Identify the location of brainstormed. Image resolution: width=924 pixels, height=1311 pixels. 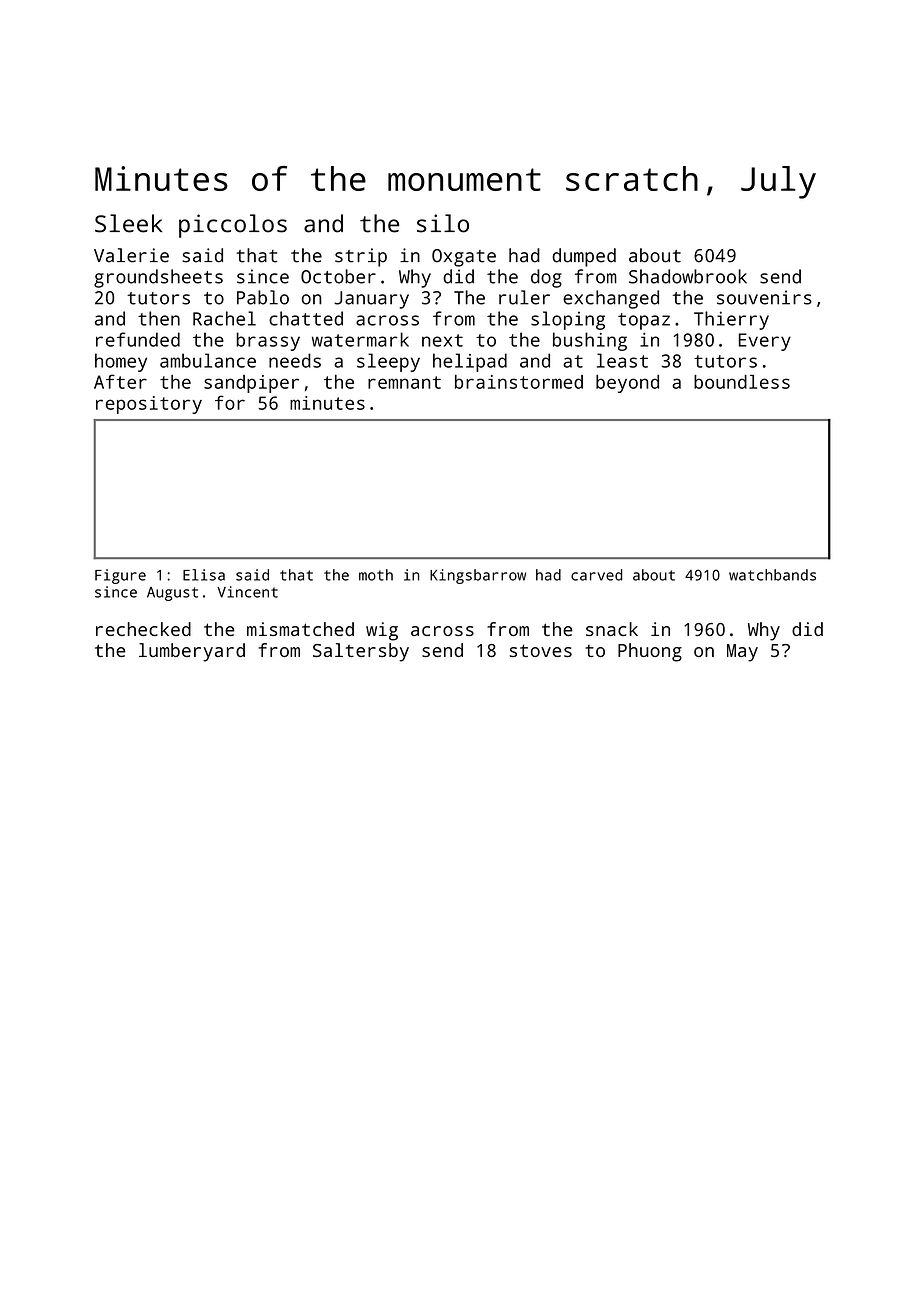
(519, 382).
